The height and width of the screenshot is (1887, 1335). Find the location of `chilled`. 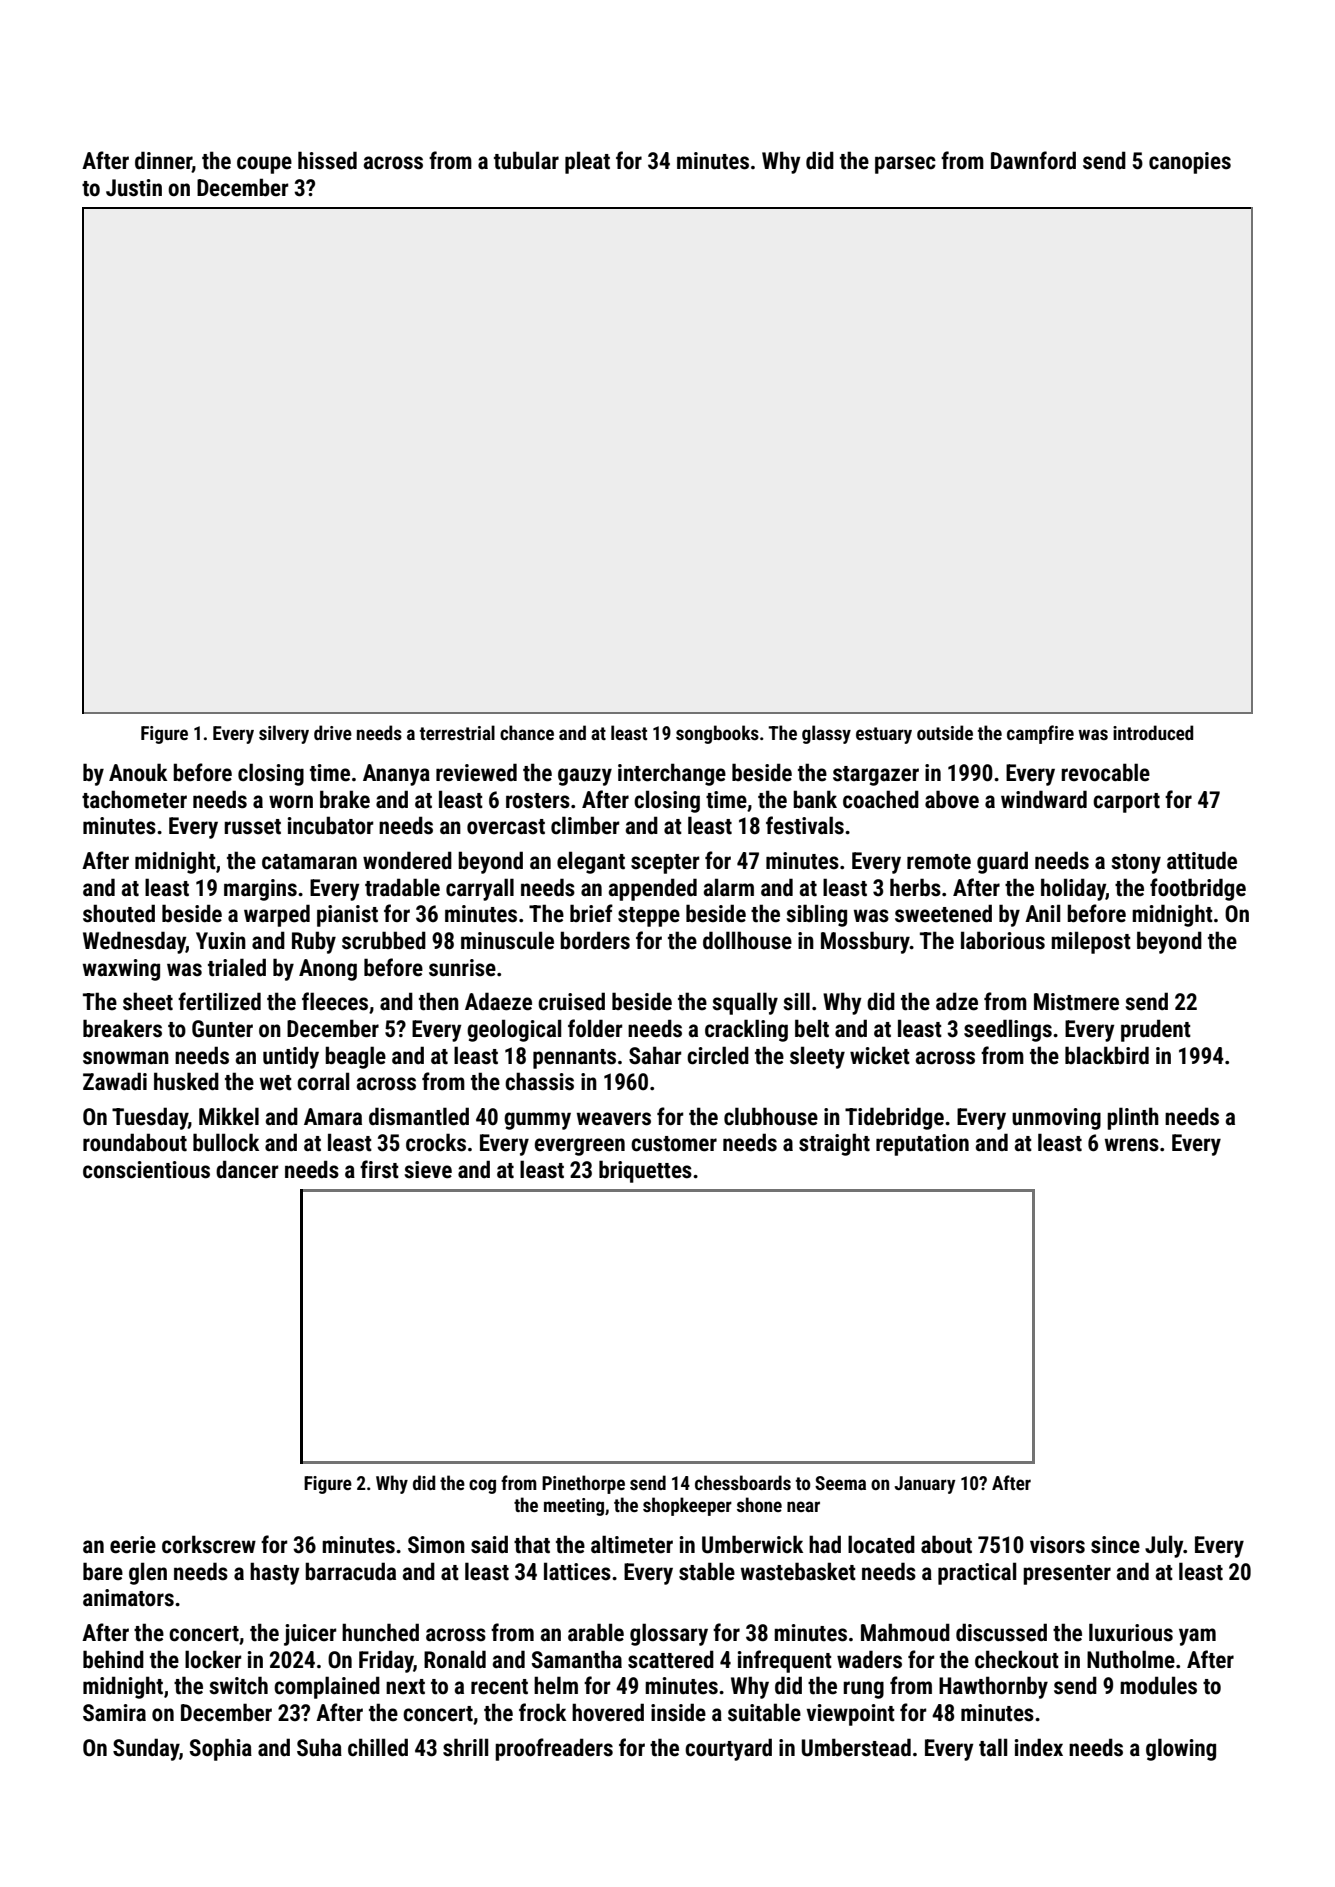

chilled is located at coordinates (378, 1747).
